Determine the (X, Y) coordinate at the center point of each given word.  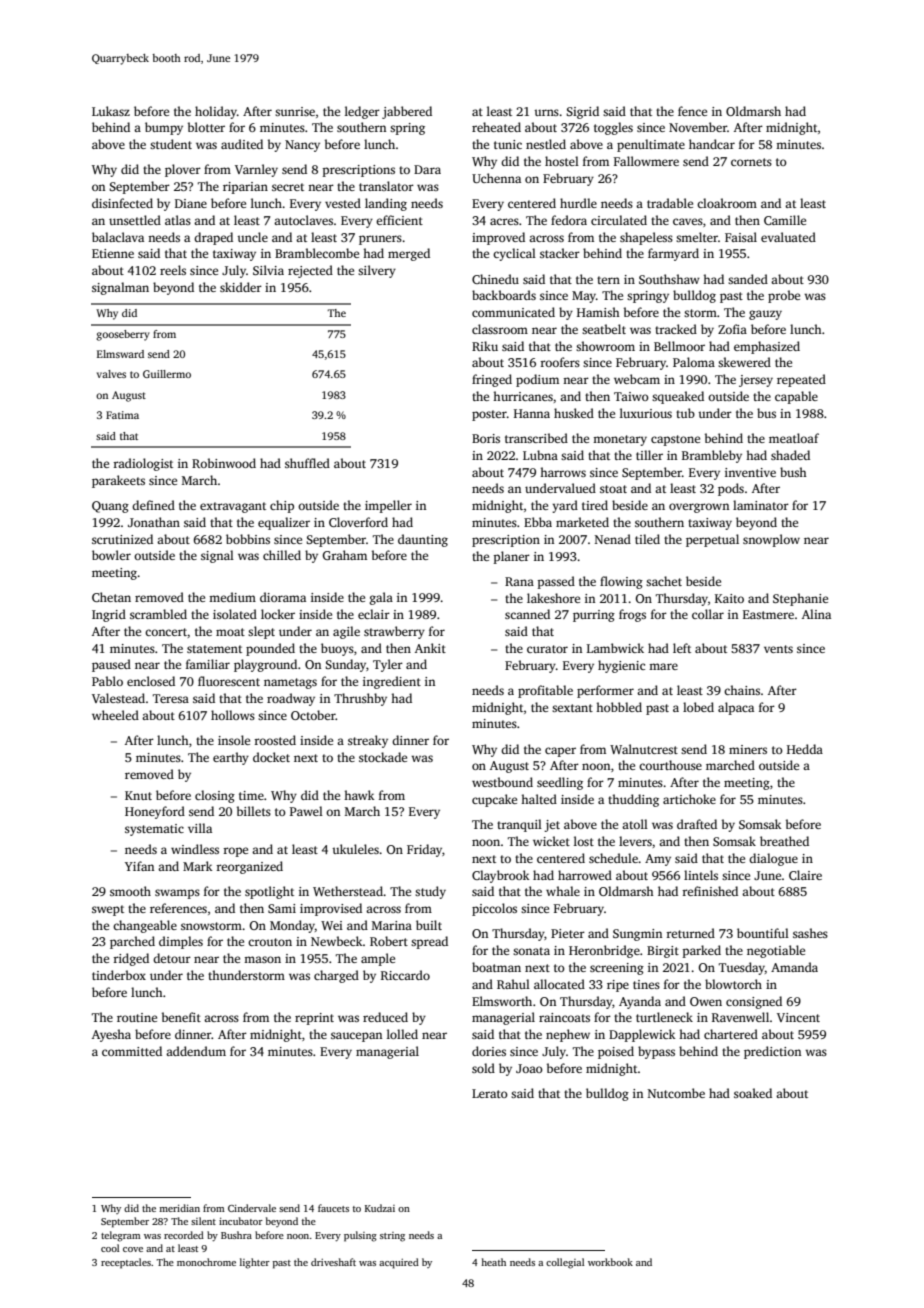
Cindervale (252, 1208)
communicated (513, 312)
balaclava (118, 237)
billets (254, 811)
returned (690, 933)
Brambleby (712, 456)
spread (429, 942)
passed (556, 582)
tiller (649, 455)
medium (232, 597)
